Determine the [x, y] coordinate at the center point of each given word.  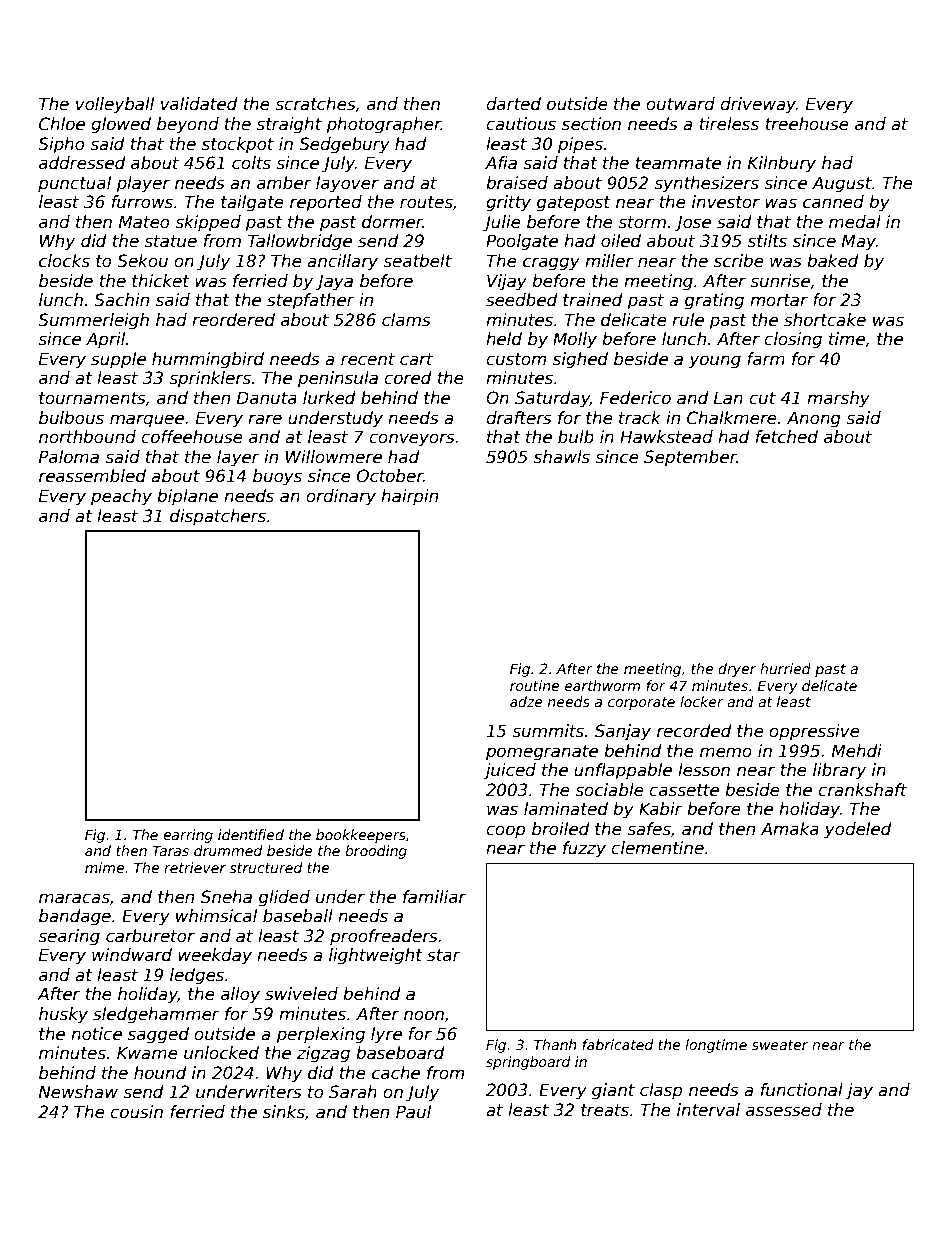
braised [517, 183]
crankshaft [862, 790]
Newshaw [78, 1092]
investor [726, 202]
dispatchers [218, 517]
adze [526, 701]
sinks [284, 1112]
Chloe [62, 124]
